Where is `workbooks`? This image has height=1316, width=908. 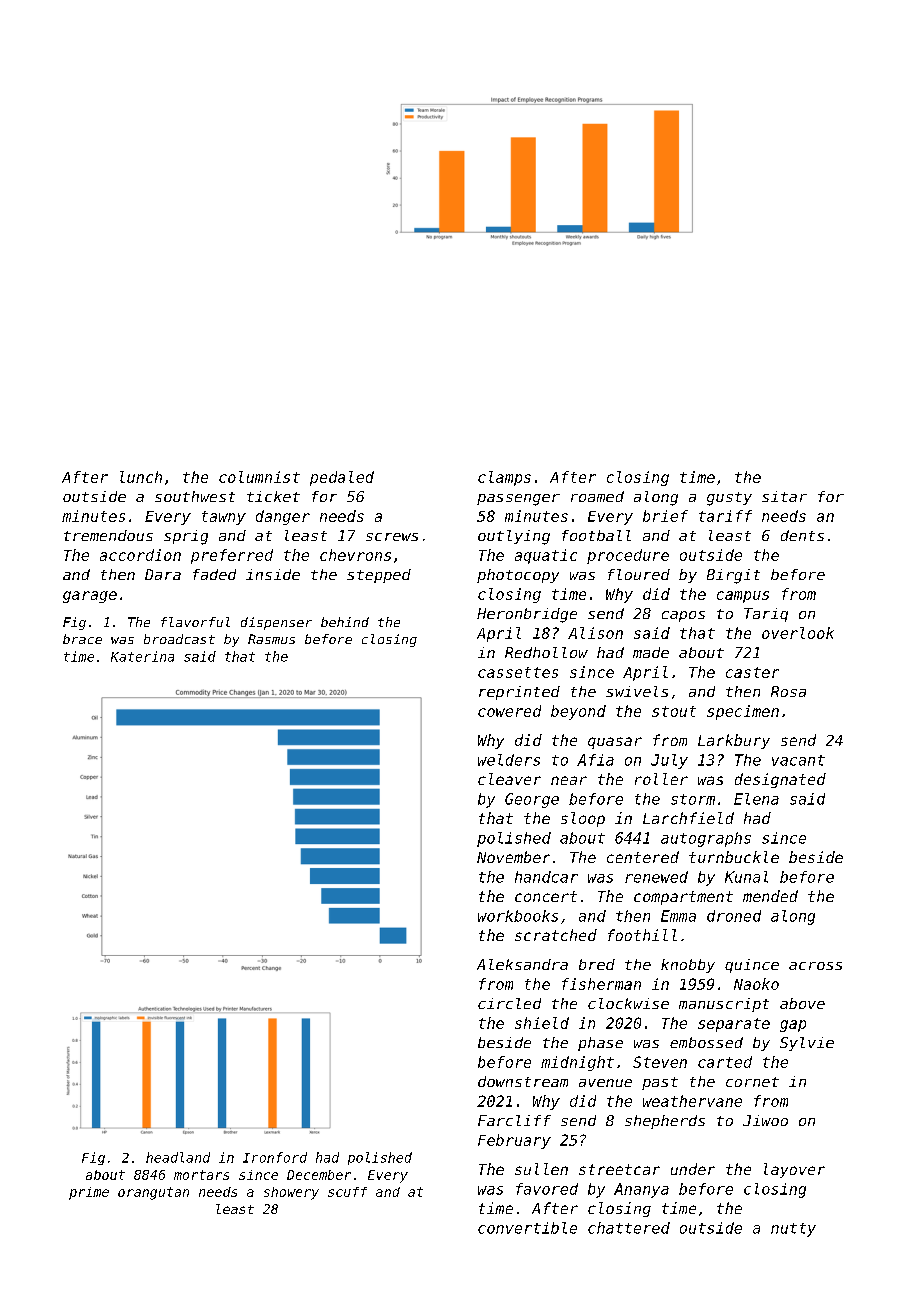
workbooks is located at coordinates (518, 916).
